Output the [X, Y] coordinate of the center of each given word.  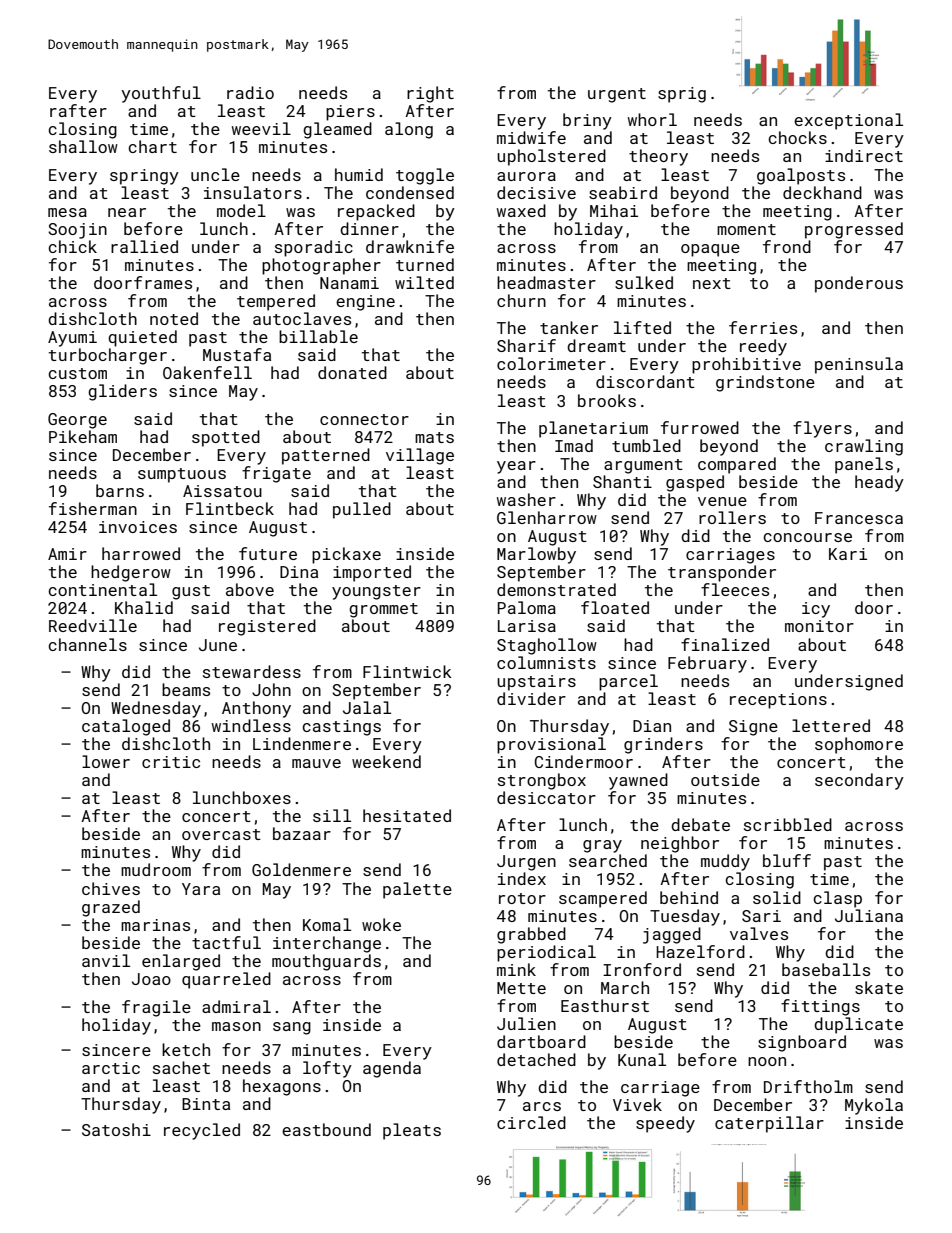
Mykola [874, 1106]
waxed [521, 210]
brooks [607, 400]
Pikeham [83, 436]
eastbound [326, 1129]
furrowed [700, 427]
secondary [859, 781]
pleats [412, 1131]
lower [106, 761]
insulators [253, 192]
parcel [628, 682]
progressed [854, 230]
